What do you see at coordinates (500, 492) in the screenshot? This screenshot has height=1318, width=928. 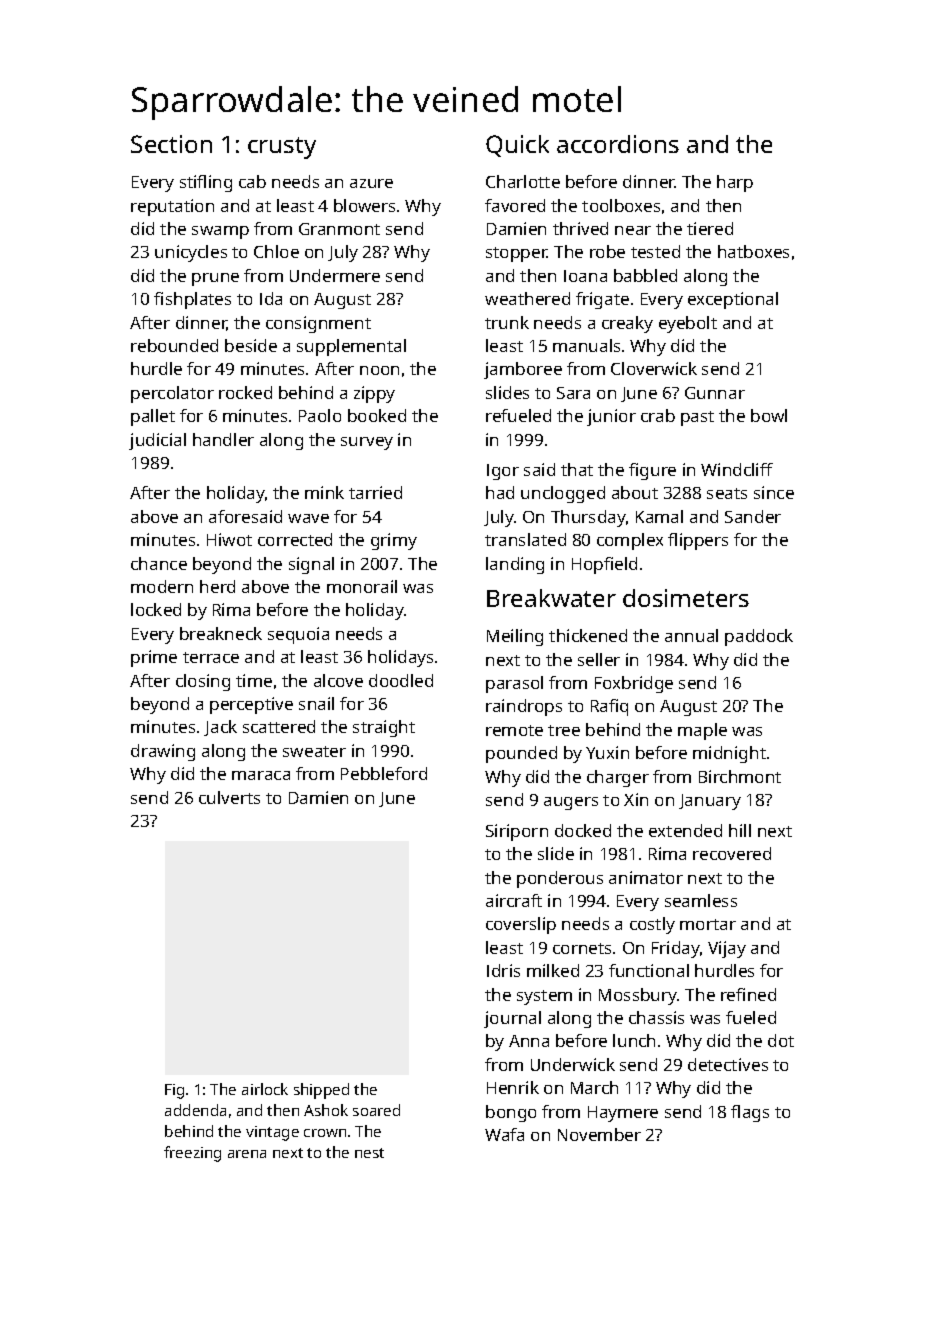 I see `had` at bounding box center [500, 492].
